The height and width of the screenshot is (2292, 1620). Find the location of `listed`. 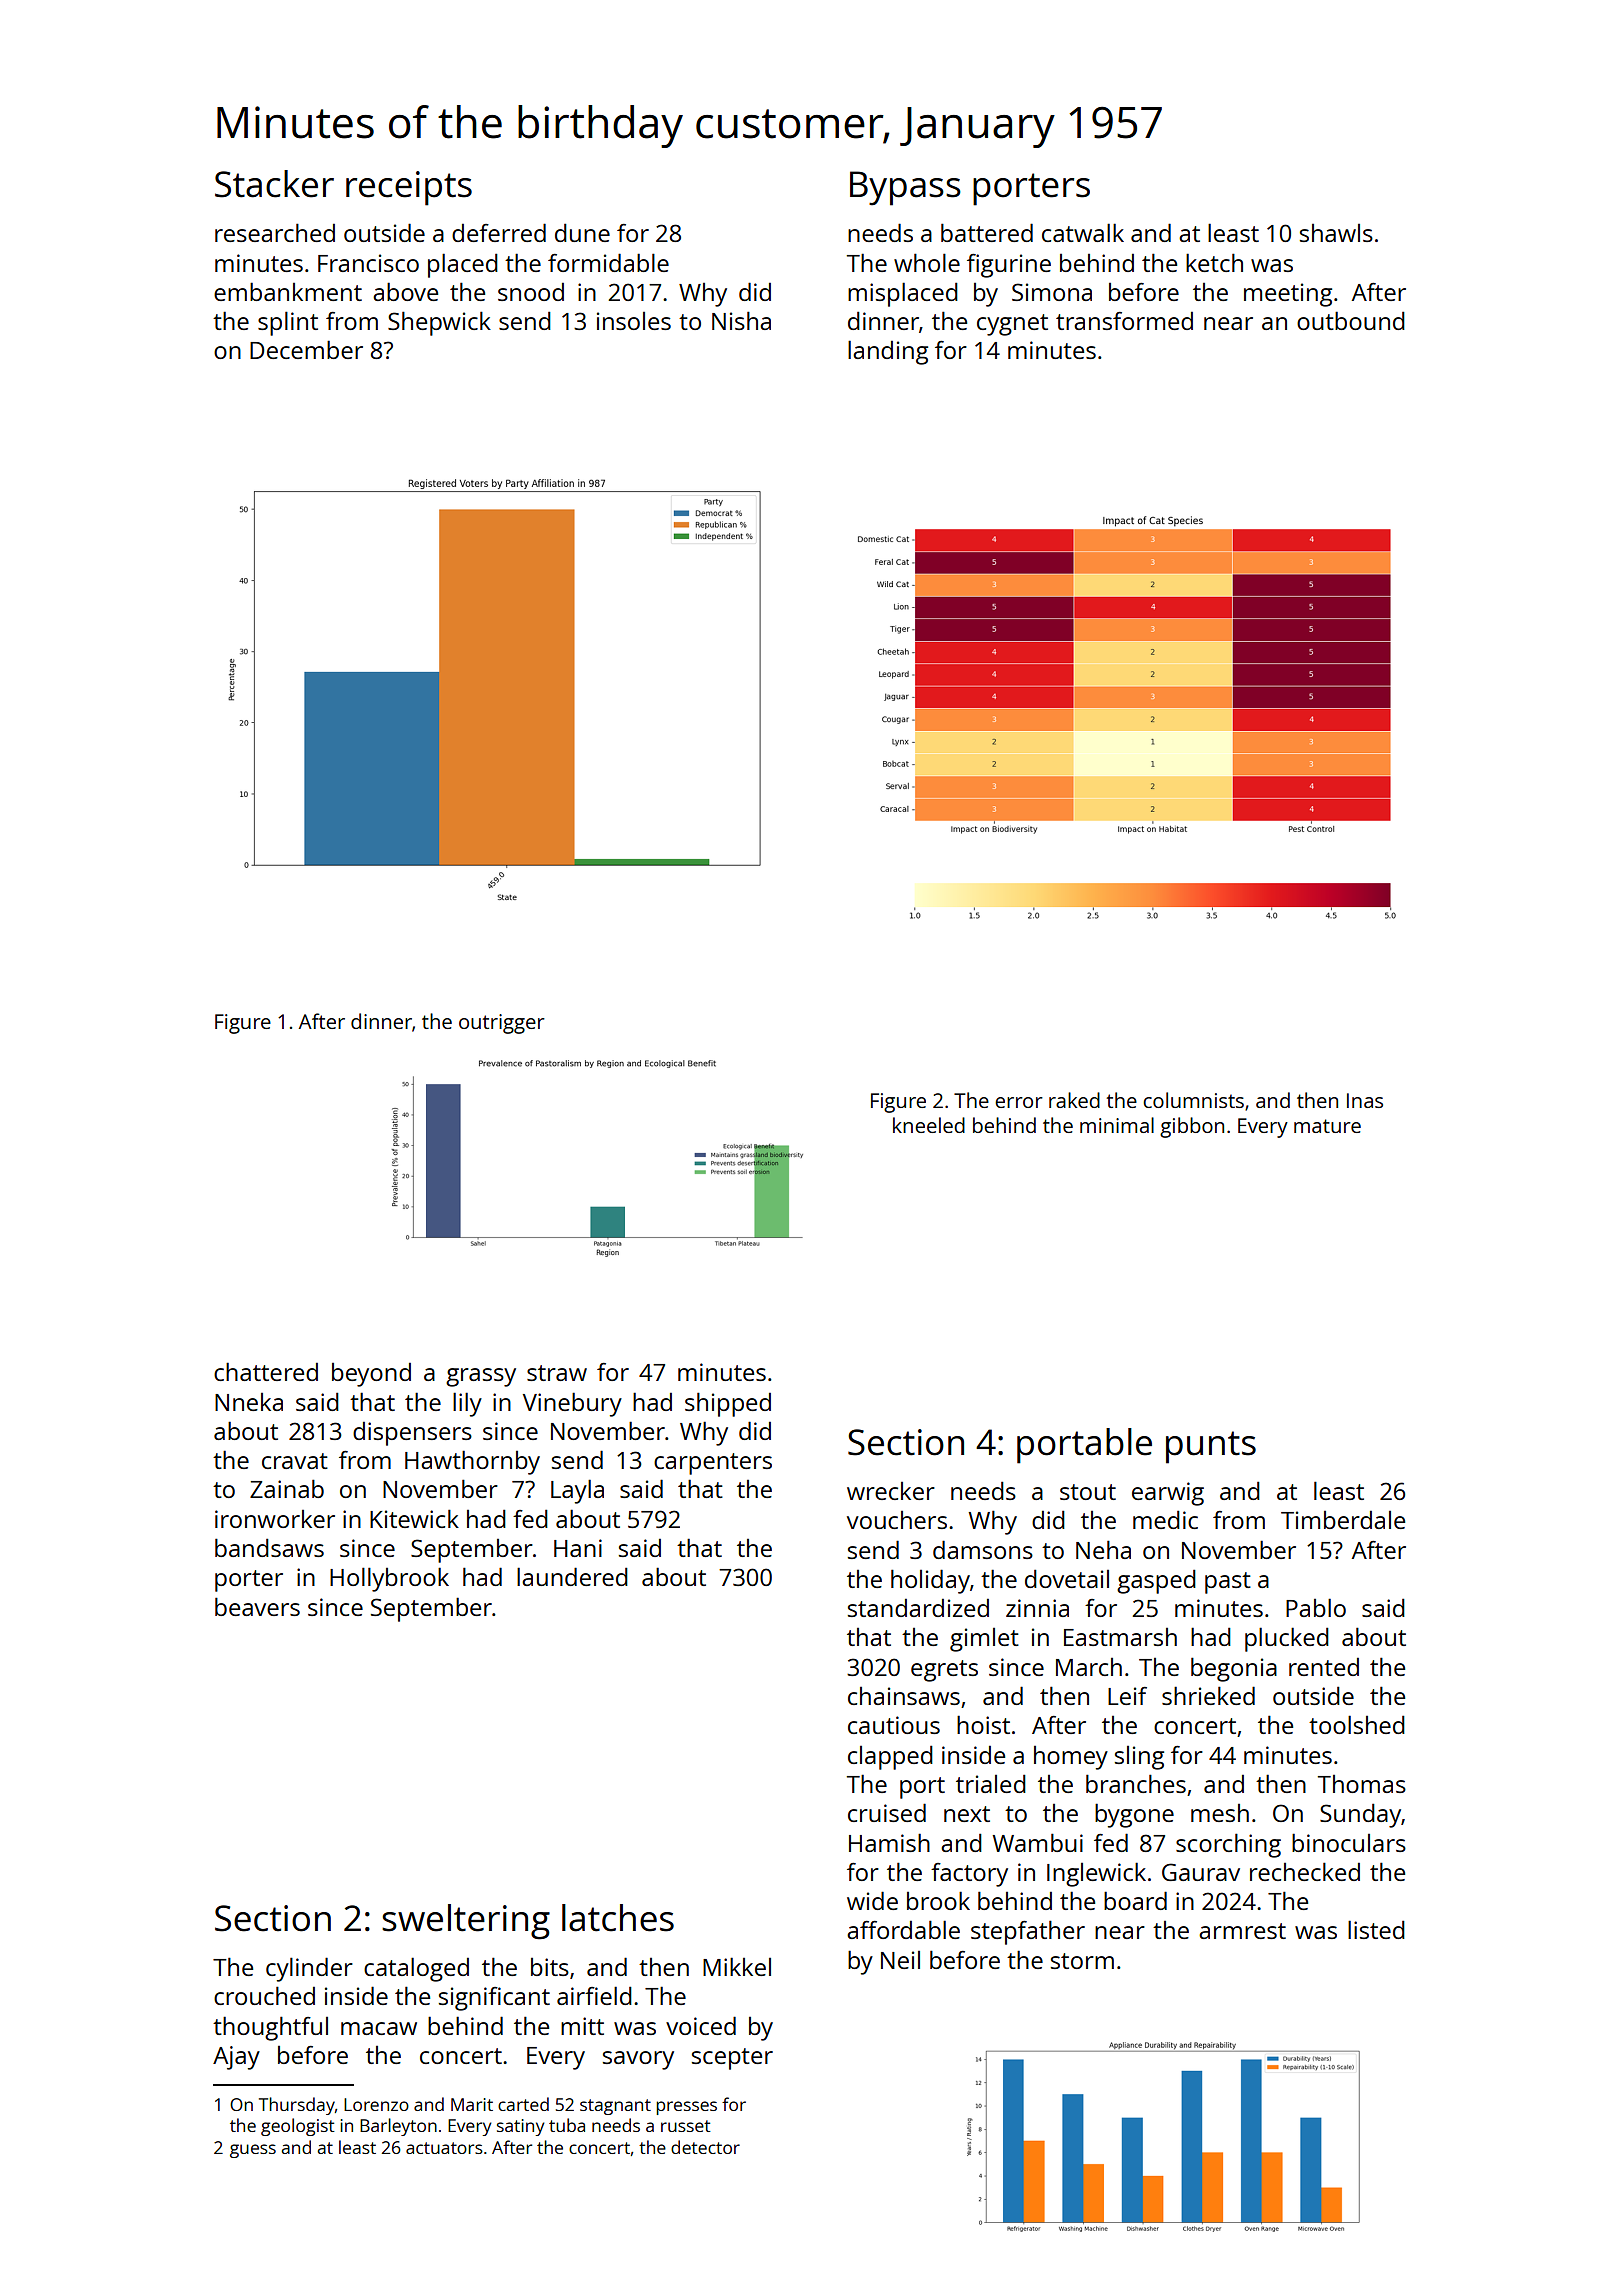

listed is located at coordinates (1376, 1929).
